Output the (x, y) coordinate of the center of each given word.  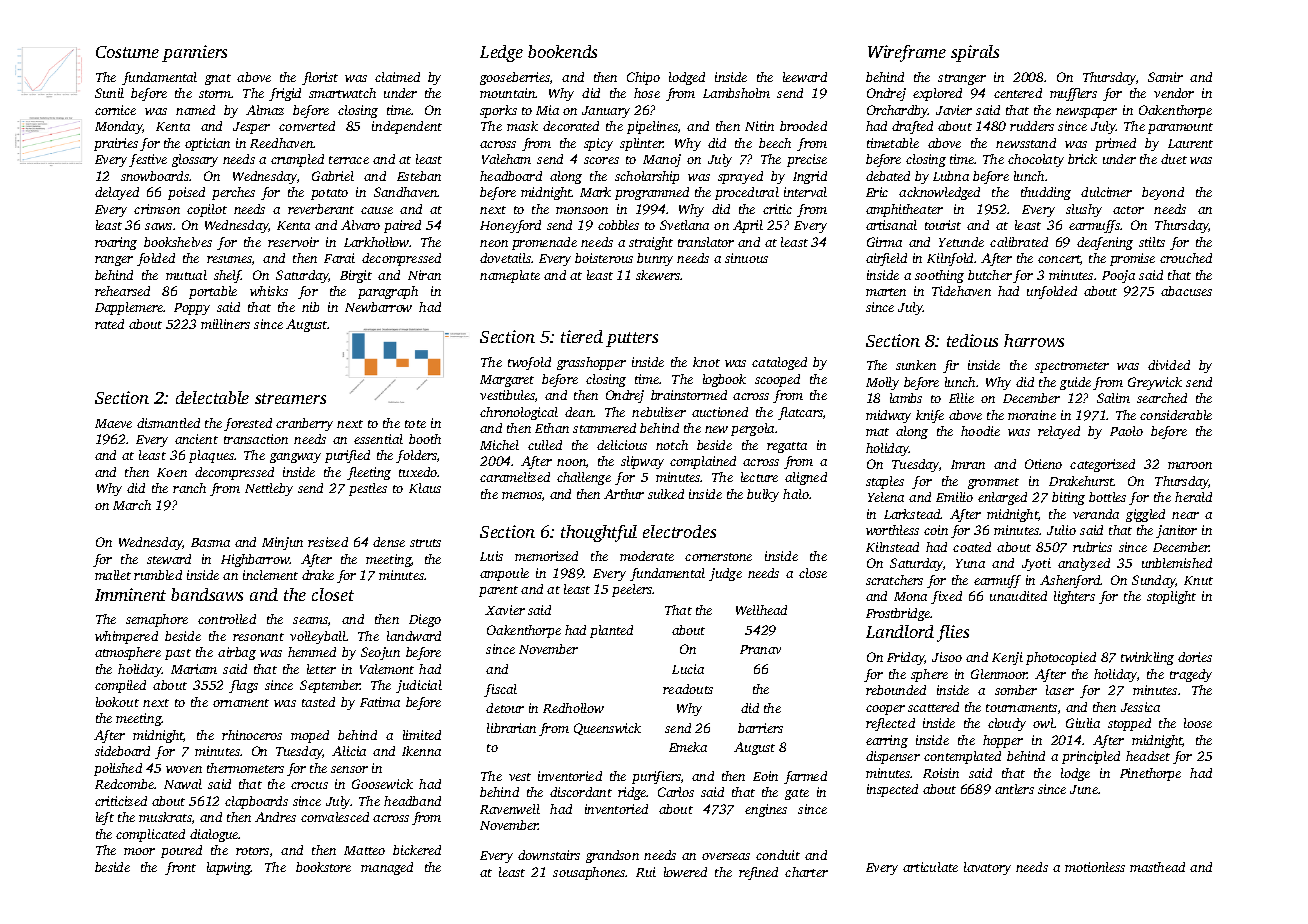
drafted (912, 127)
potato (329, 194)
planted (611, 631)
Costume (127, 52)
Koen (172, 472)
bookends (562, 51)
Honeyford (510, 226)
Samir (1165, 77)
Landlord (900, 631)
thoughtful (599, 533)
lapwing (229, 868)
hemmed (312, 652)
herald (1193, 497)
